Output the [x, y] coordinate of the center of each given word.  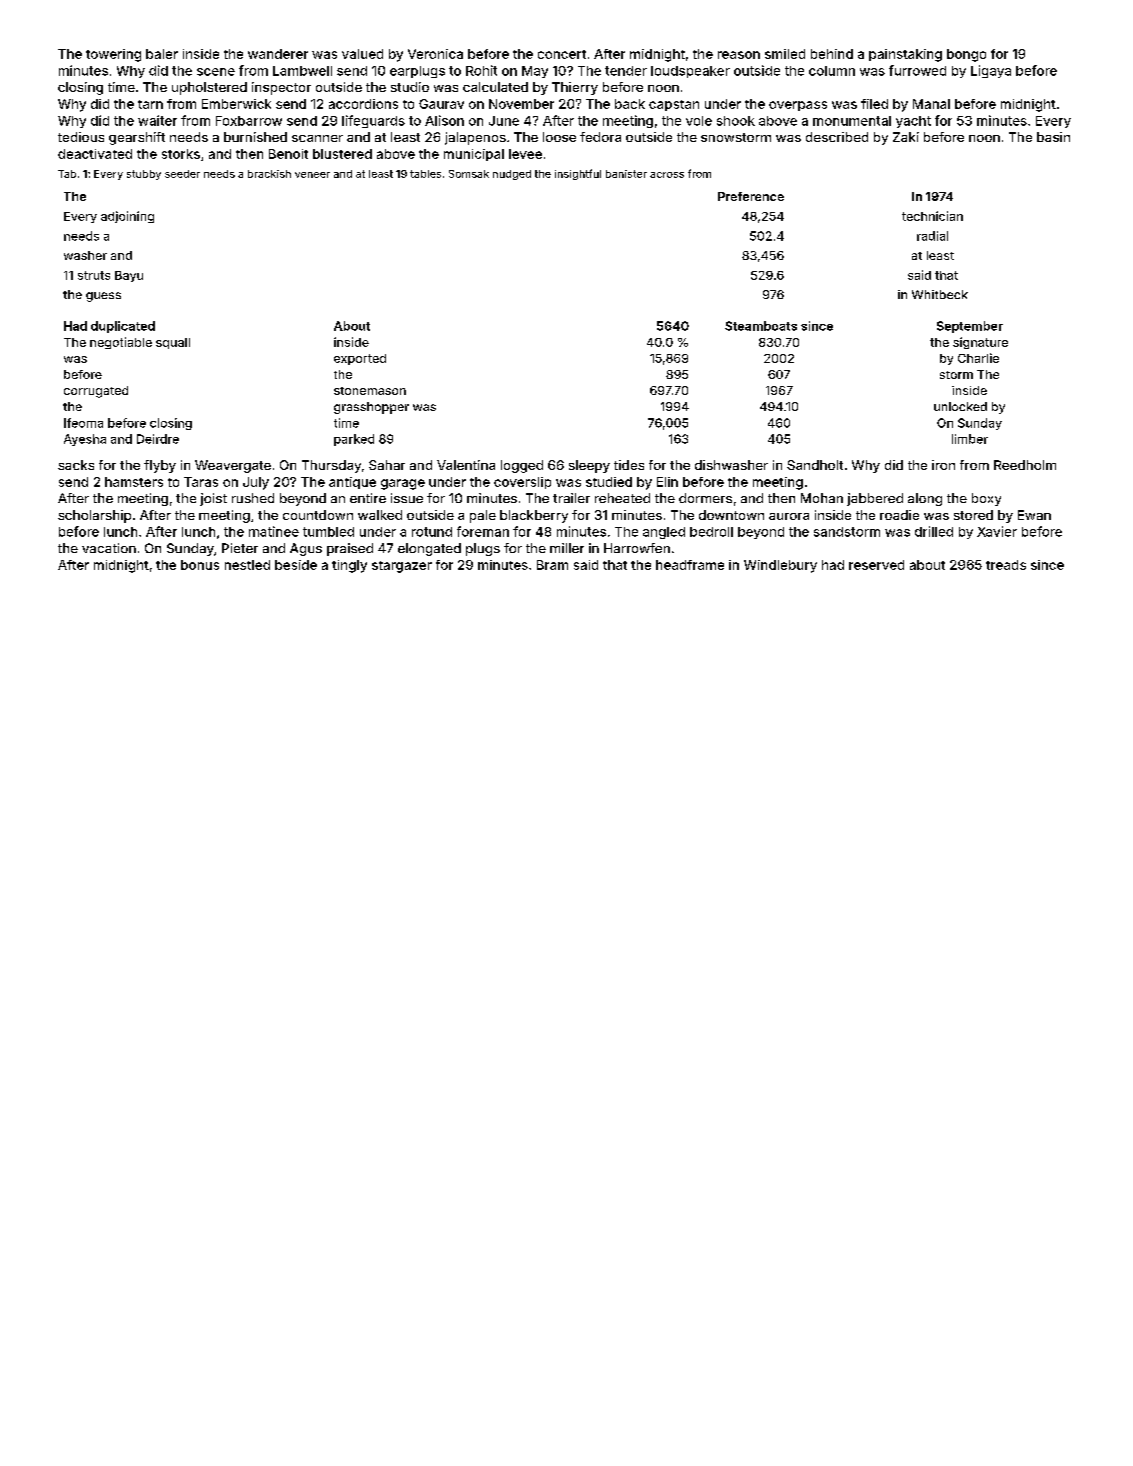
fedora [600, 137]
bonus [200, 565]
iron [943, 465]
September [970, 327]
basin [1053, 137]
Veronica [435, 54]
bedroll [711, 532]
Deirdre [158, 439]
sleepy [589, 466]
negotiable [121, 343]
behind [832, 54]
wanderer [278, 54]
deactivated [95, 154]
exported [360, 359]
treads [1006, 565]
